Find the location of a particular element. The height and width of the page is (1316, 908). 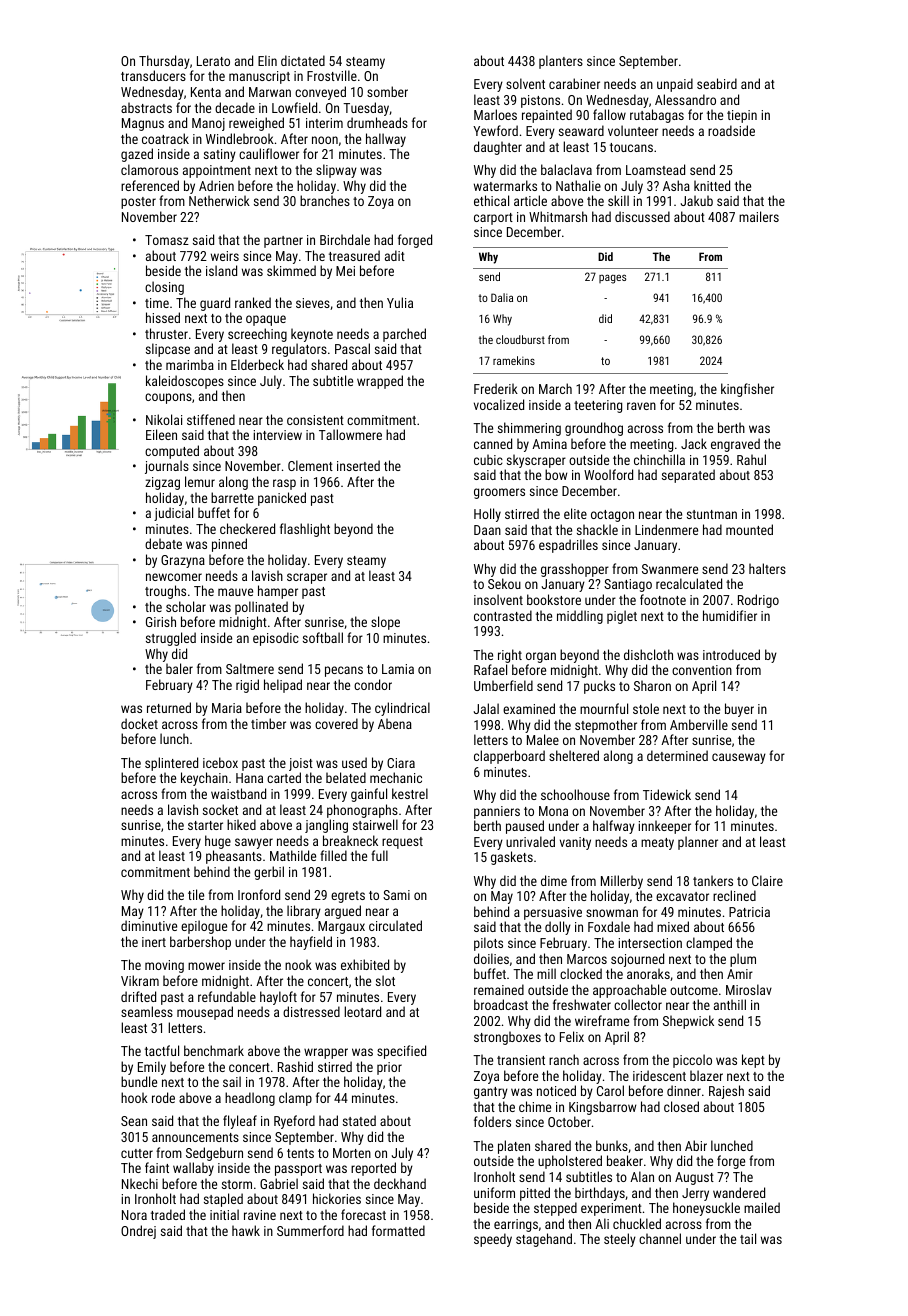

Claire is located at coordinates (767, 880).
